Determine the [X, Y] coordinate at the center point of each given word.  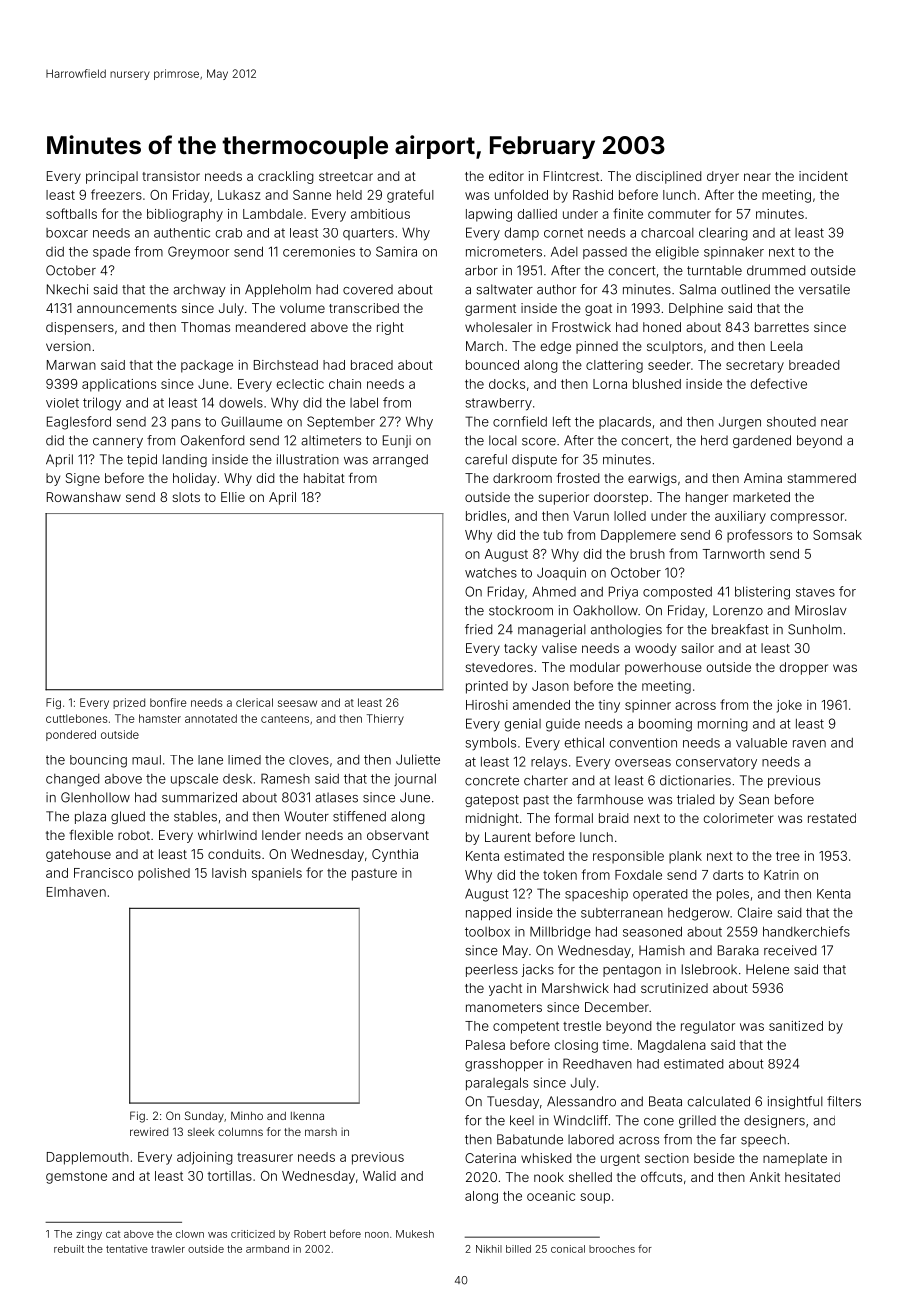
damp [522, 233]
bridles [486, 516]
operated [660, 895]
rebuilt [69, 1249]
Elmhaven [76, 892]
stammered [821, 478]
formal [574, 818]
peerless [492, 970]
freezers [116, 194]
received [790, 950]
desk [237, 779]
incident [823, 176]
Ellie [233, 497]
